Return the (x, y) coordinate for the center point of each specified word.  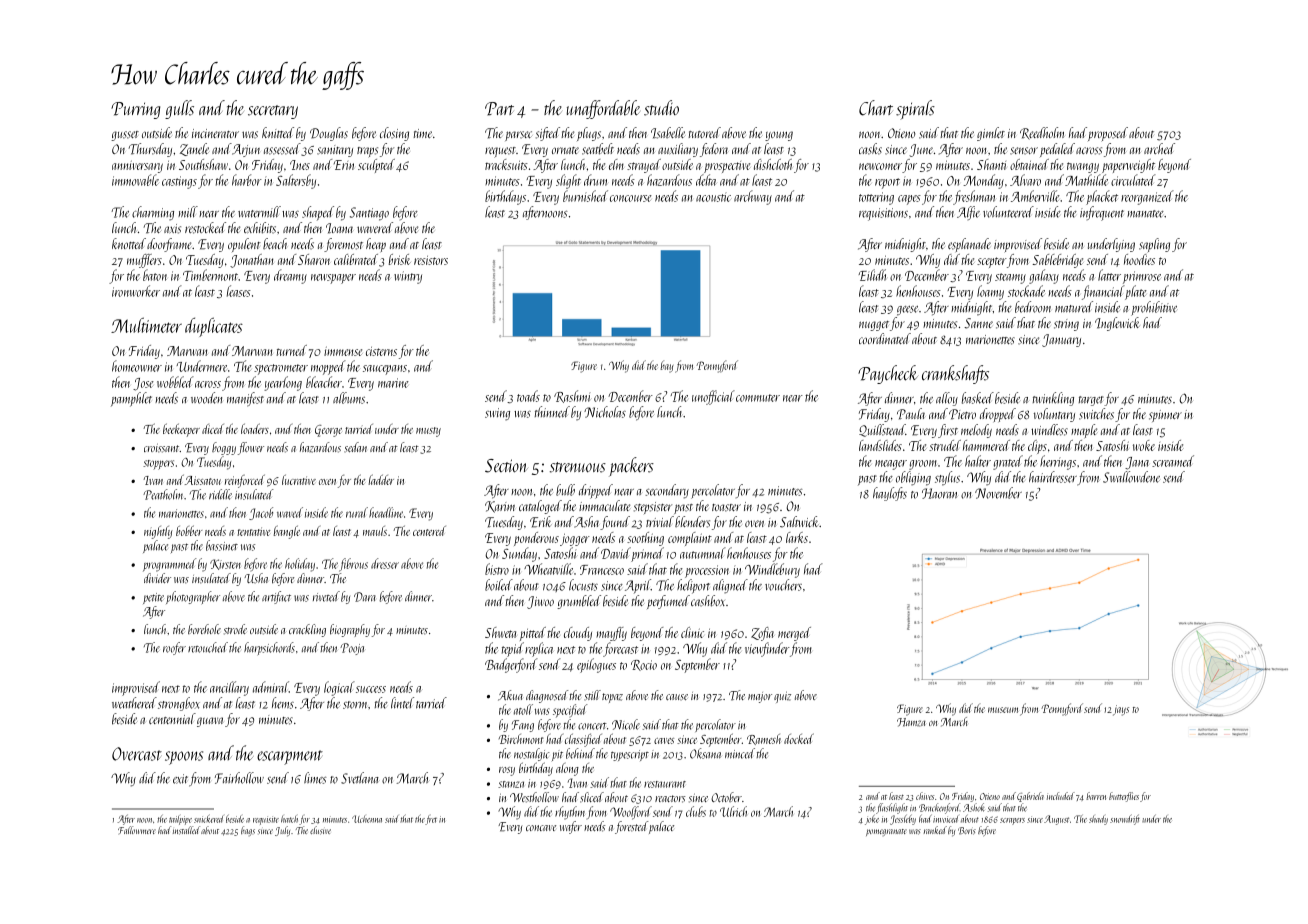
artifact (276, 597)
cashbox (708, 601)
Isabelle (668, 133)
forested (631, 827)
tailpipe (180, 820)
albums (349, 398)
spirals (915, 110)
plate (1136, 292)
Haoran (939, 493)
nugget (874, 326)
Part (499, 109)
